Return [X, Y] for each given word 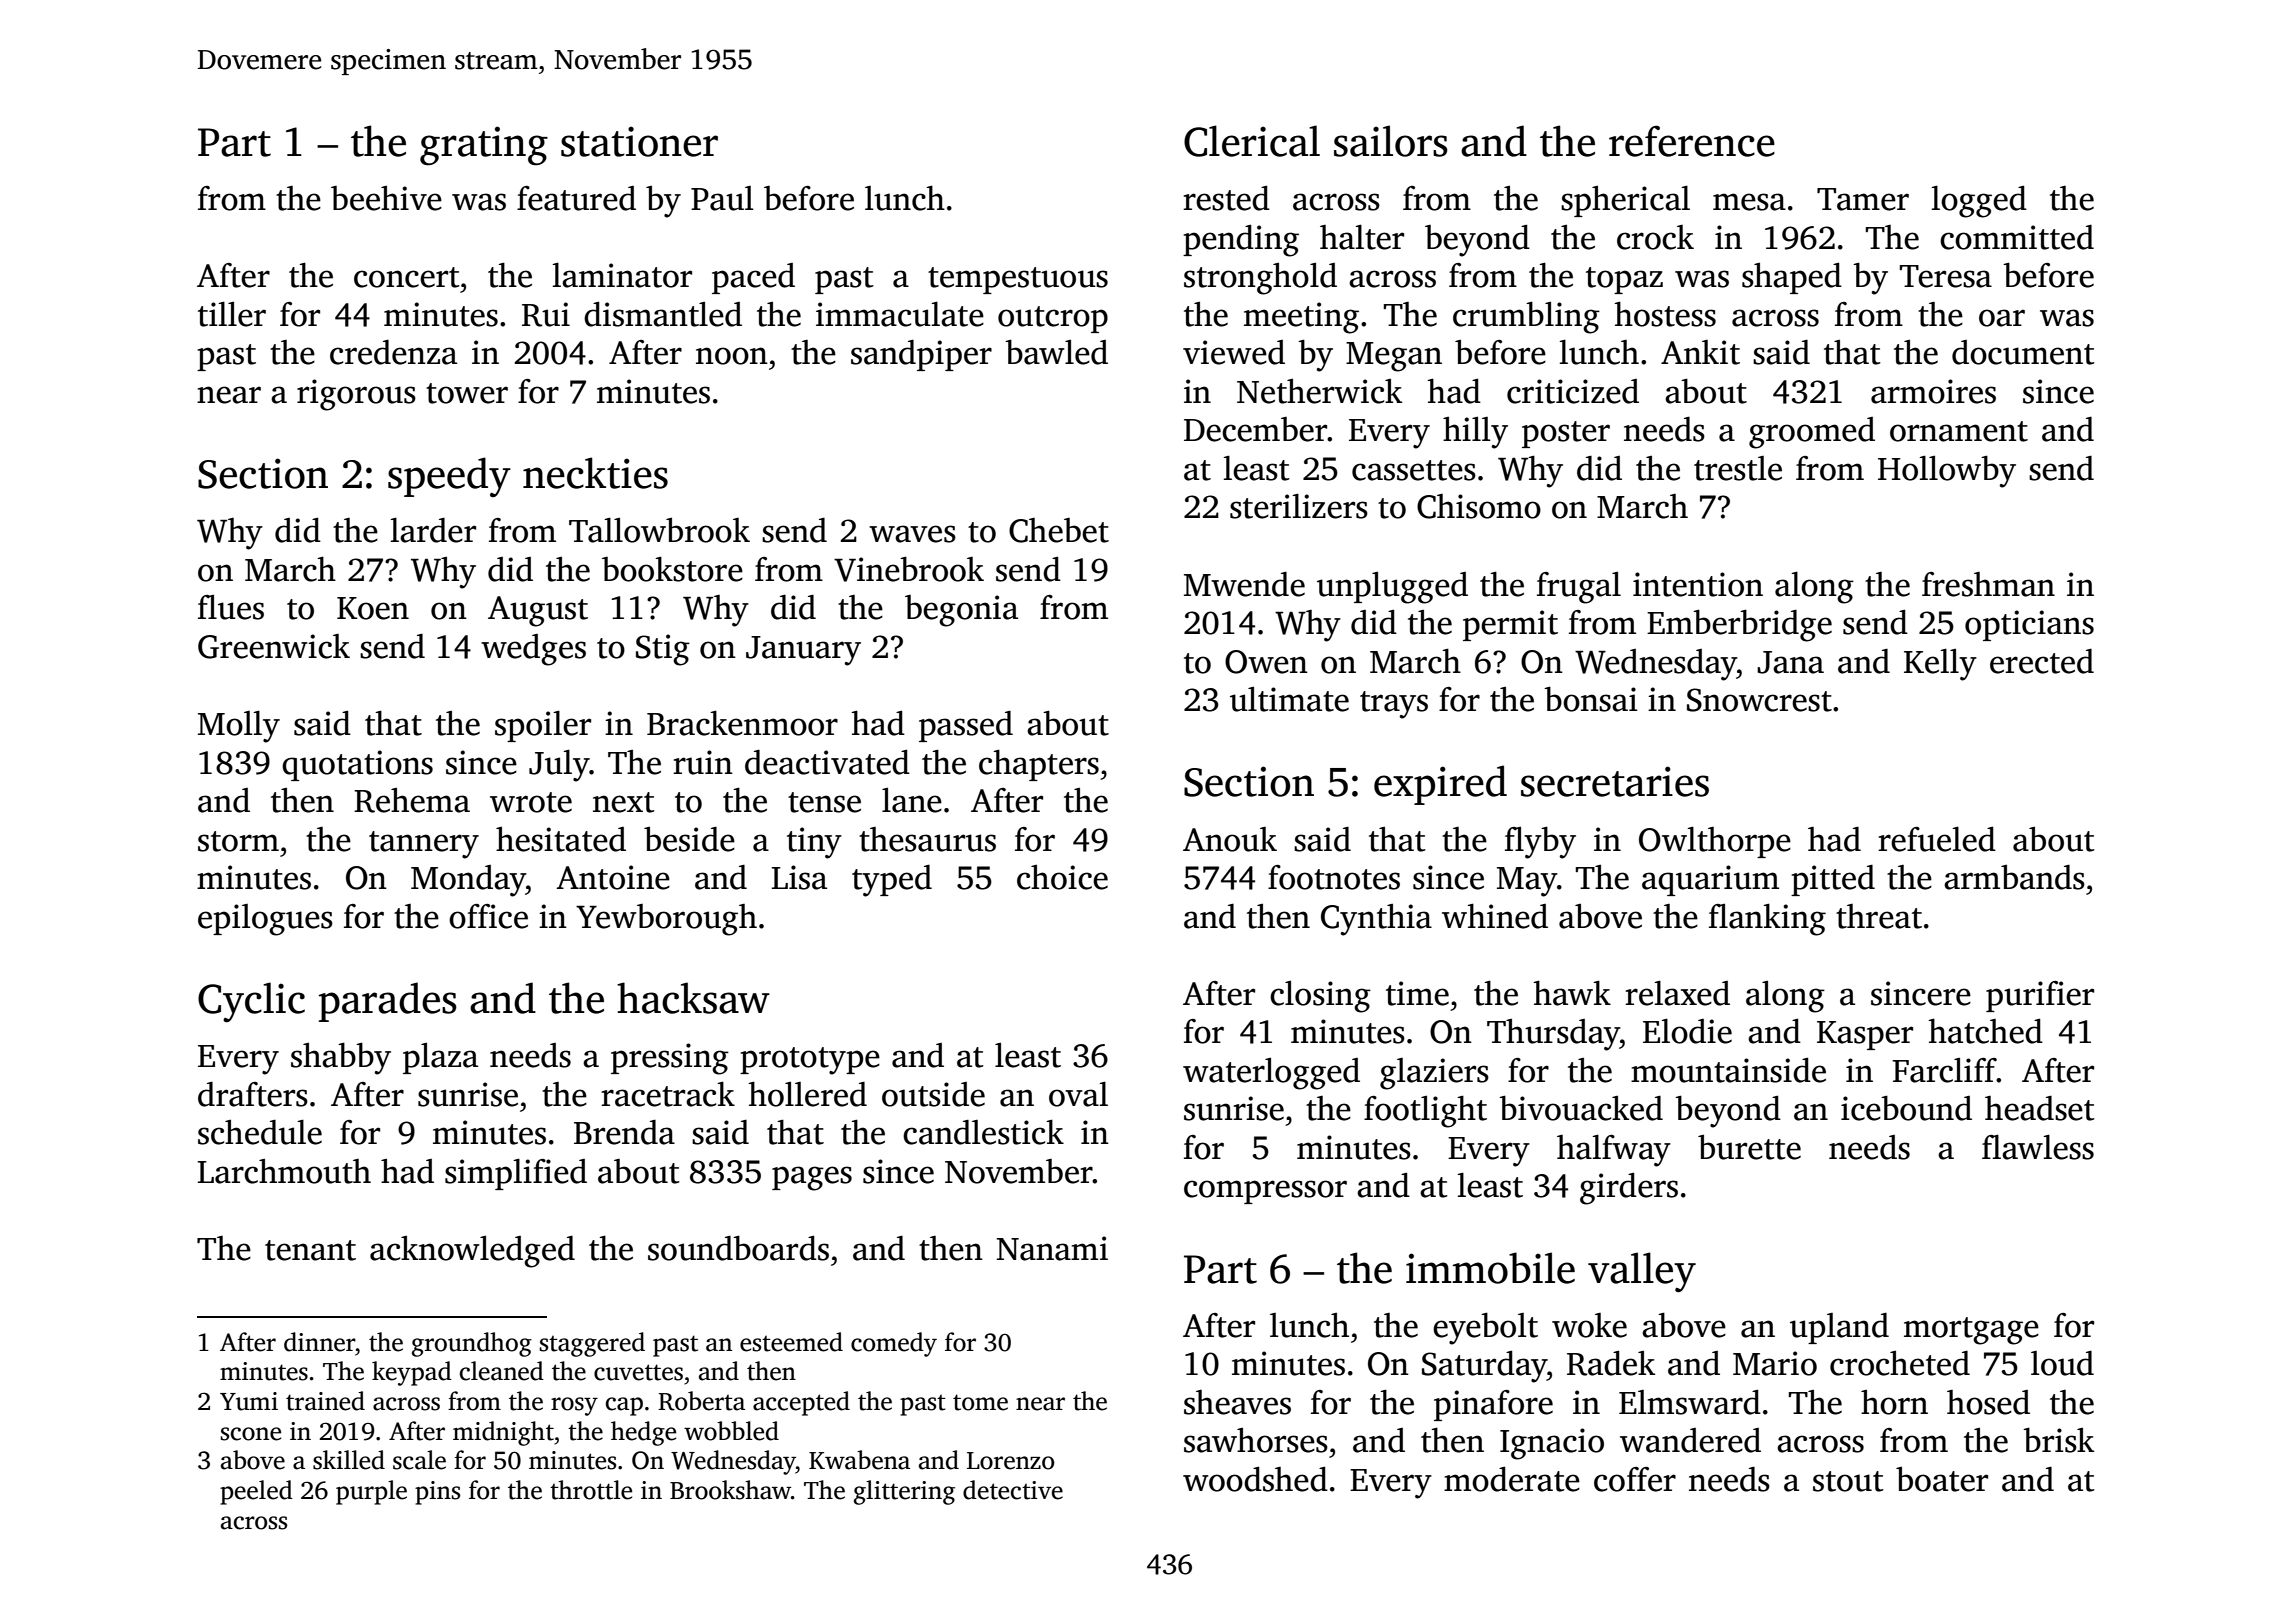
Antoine [613, 877]
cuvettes [638, 1372]
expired [1440, 785]
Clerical [1252, 141]
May [1527, 882]
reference [1692, 141]
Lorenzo [1010, 1461]
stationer [639, 141]
